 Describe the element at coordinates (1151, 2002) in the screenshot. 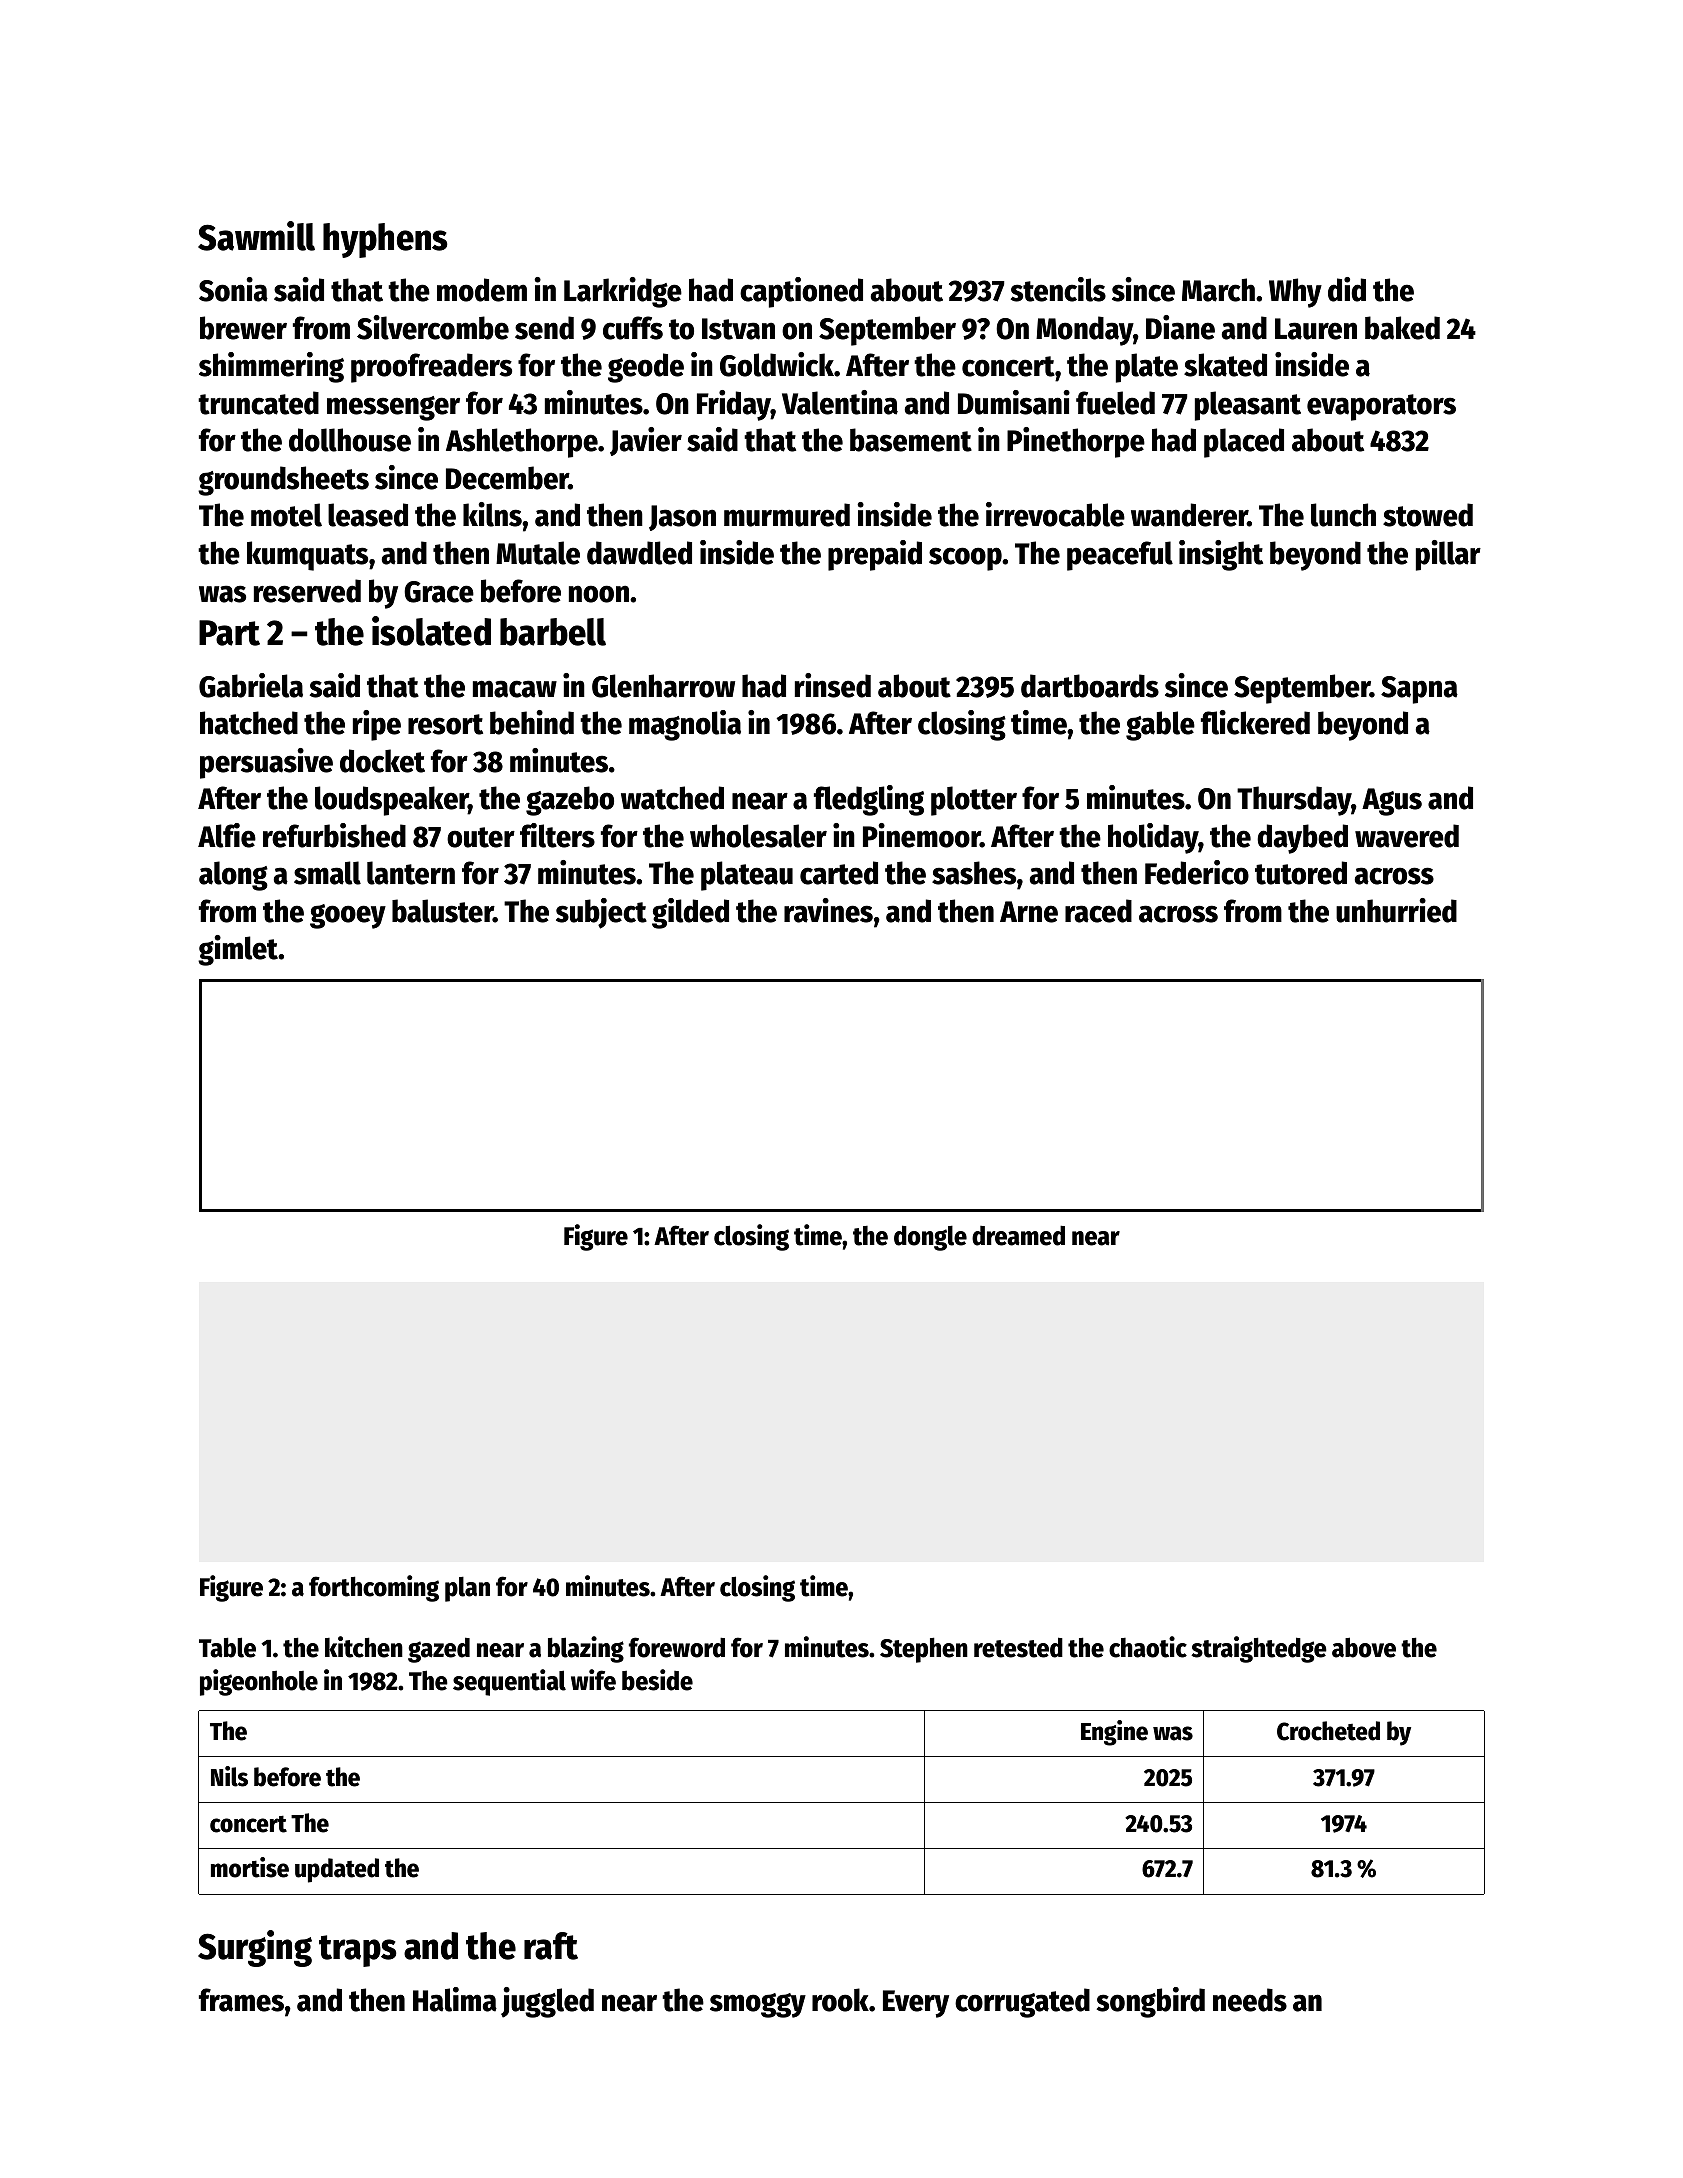

I see `songbird` at that location.
